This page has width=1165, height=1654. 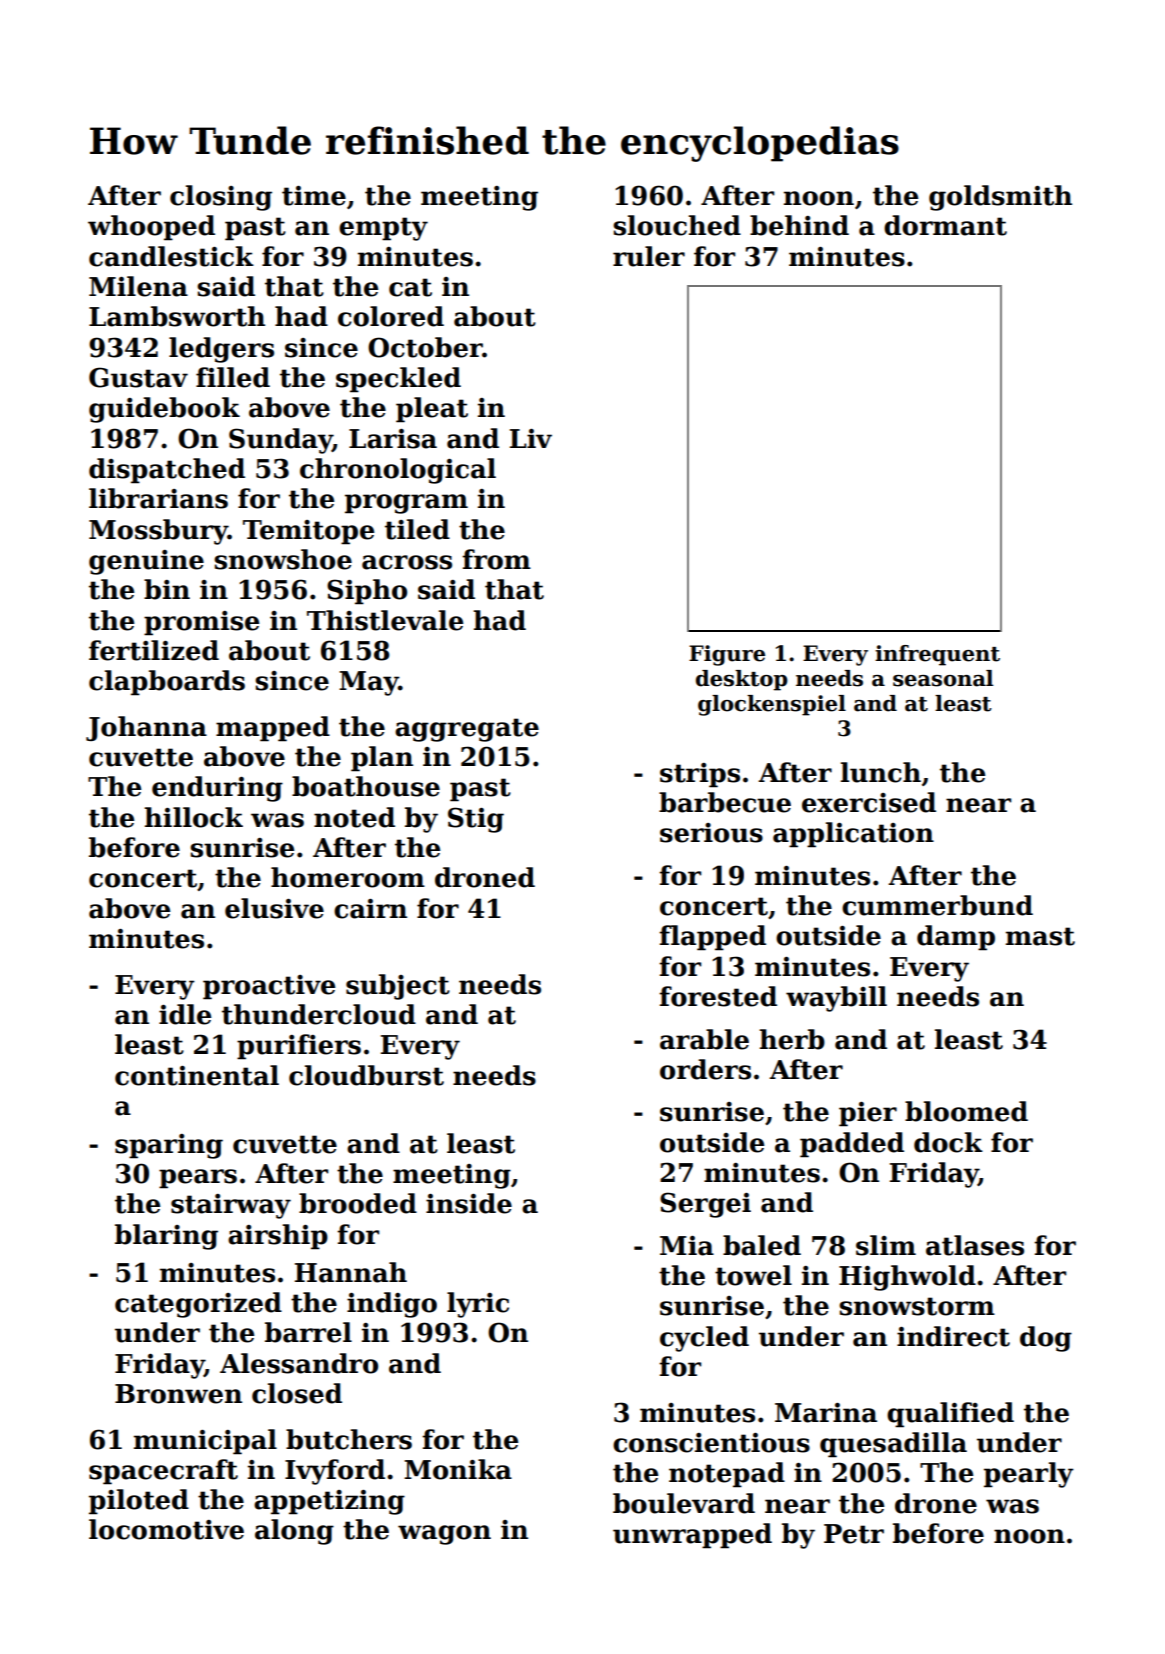 I want to click on behind, so click(x=799, y=225).
